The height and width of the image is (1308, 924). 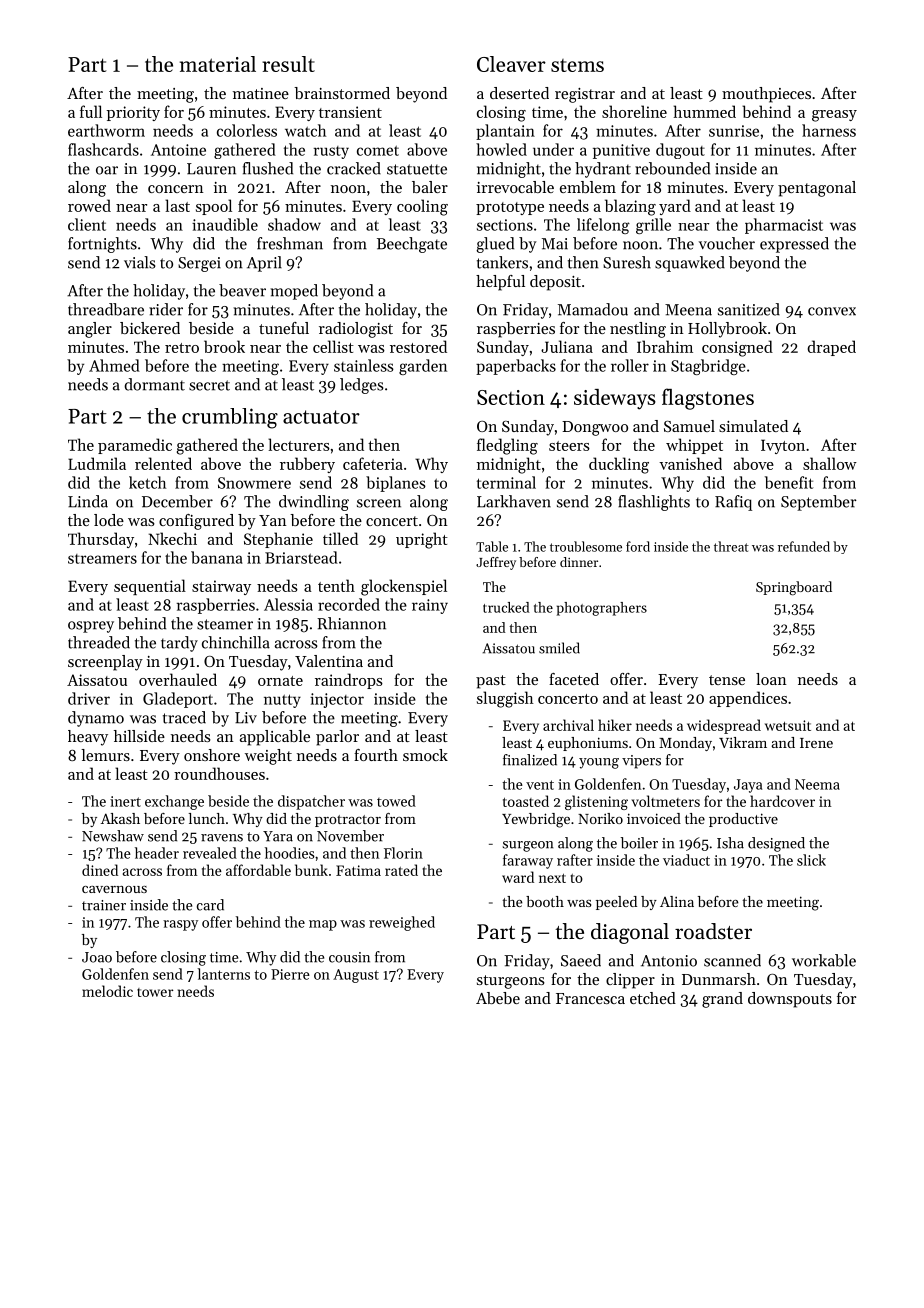 What do you see at coordinates (555, 283) in the image?
I see `deposit` at bounding box center [555, 283].
